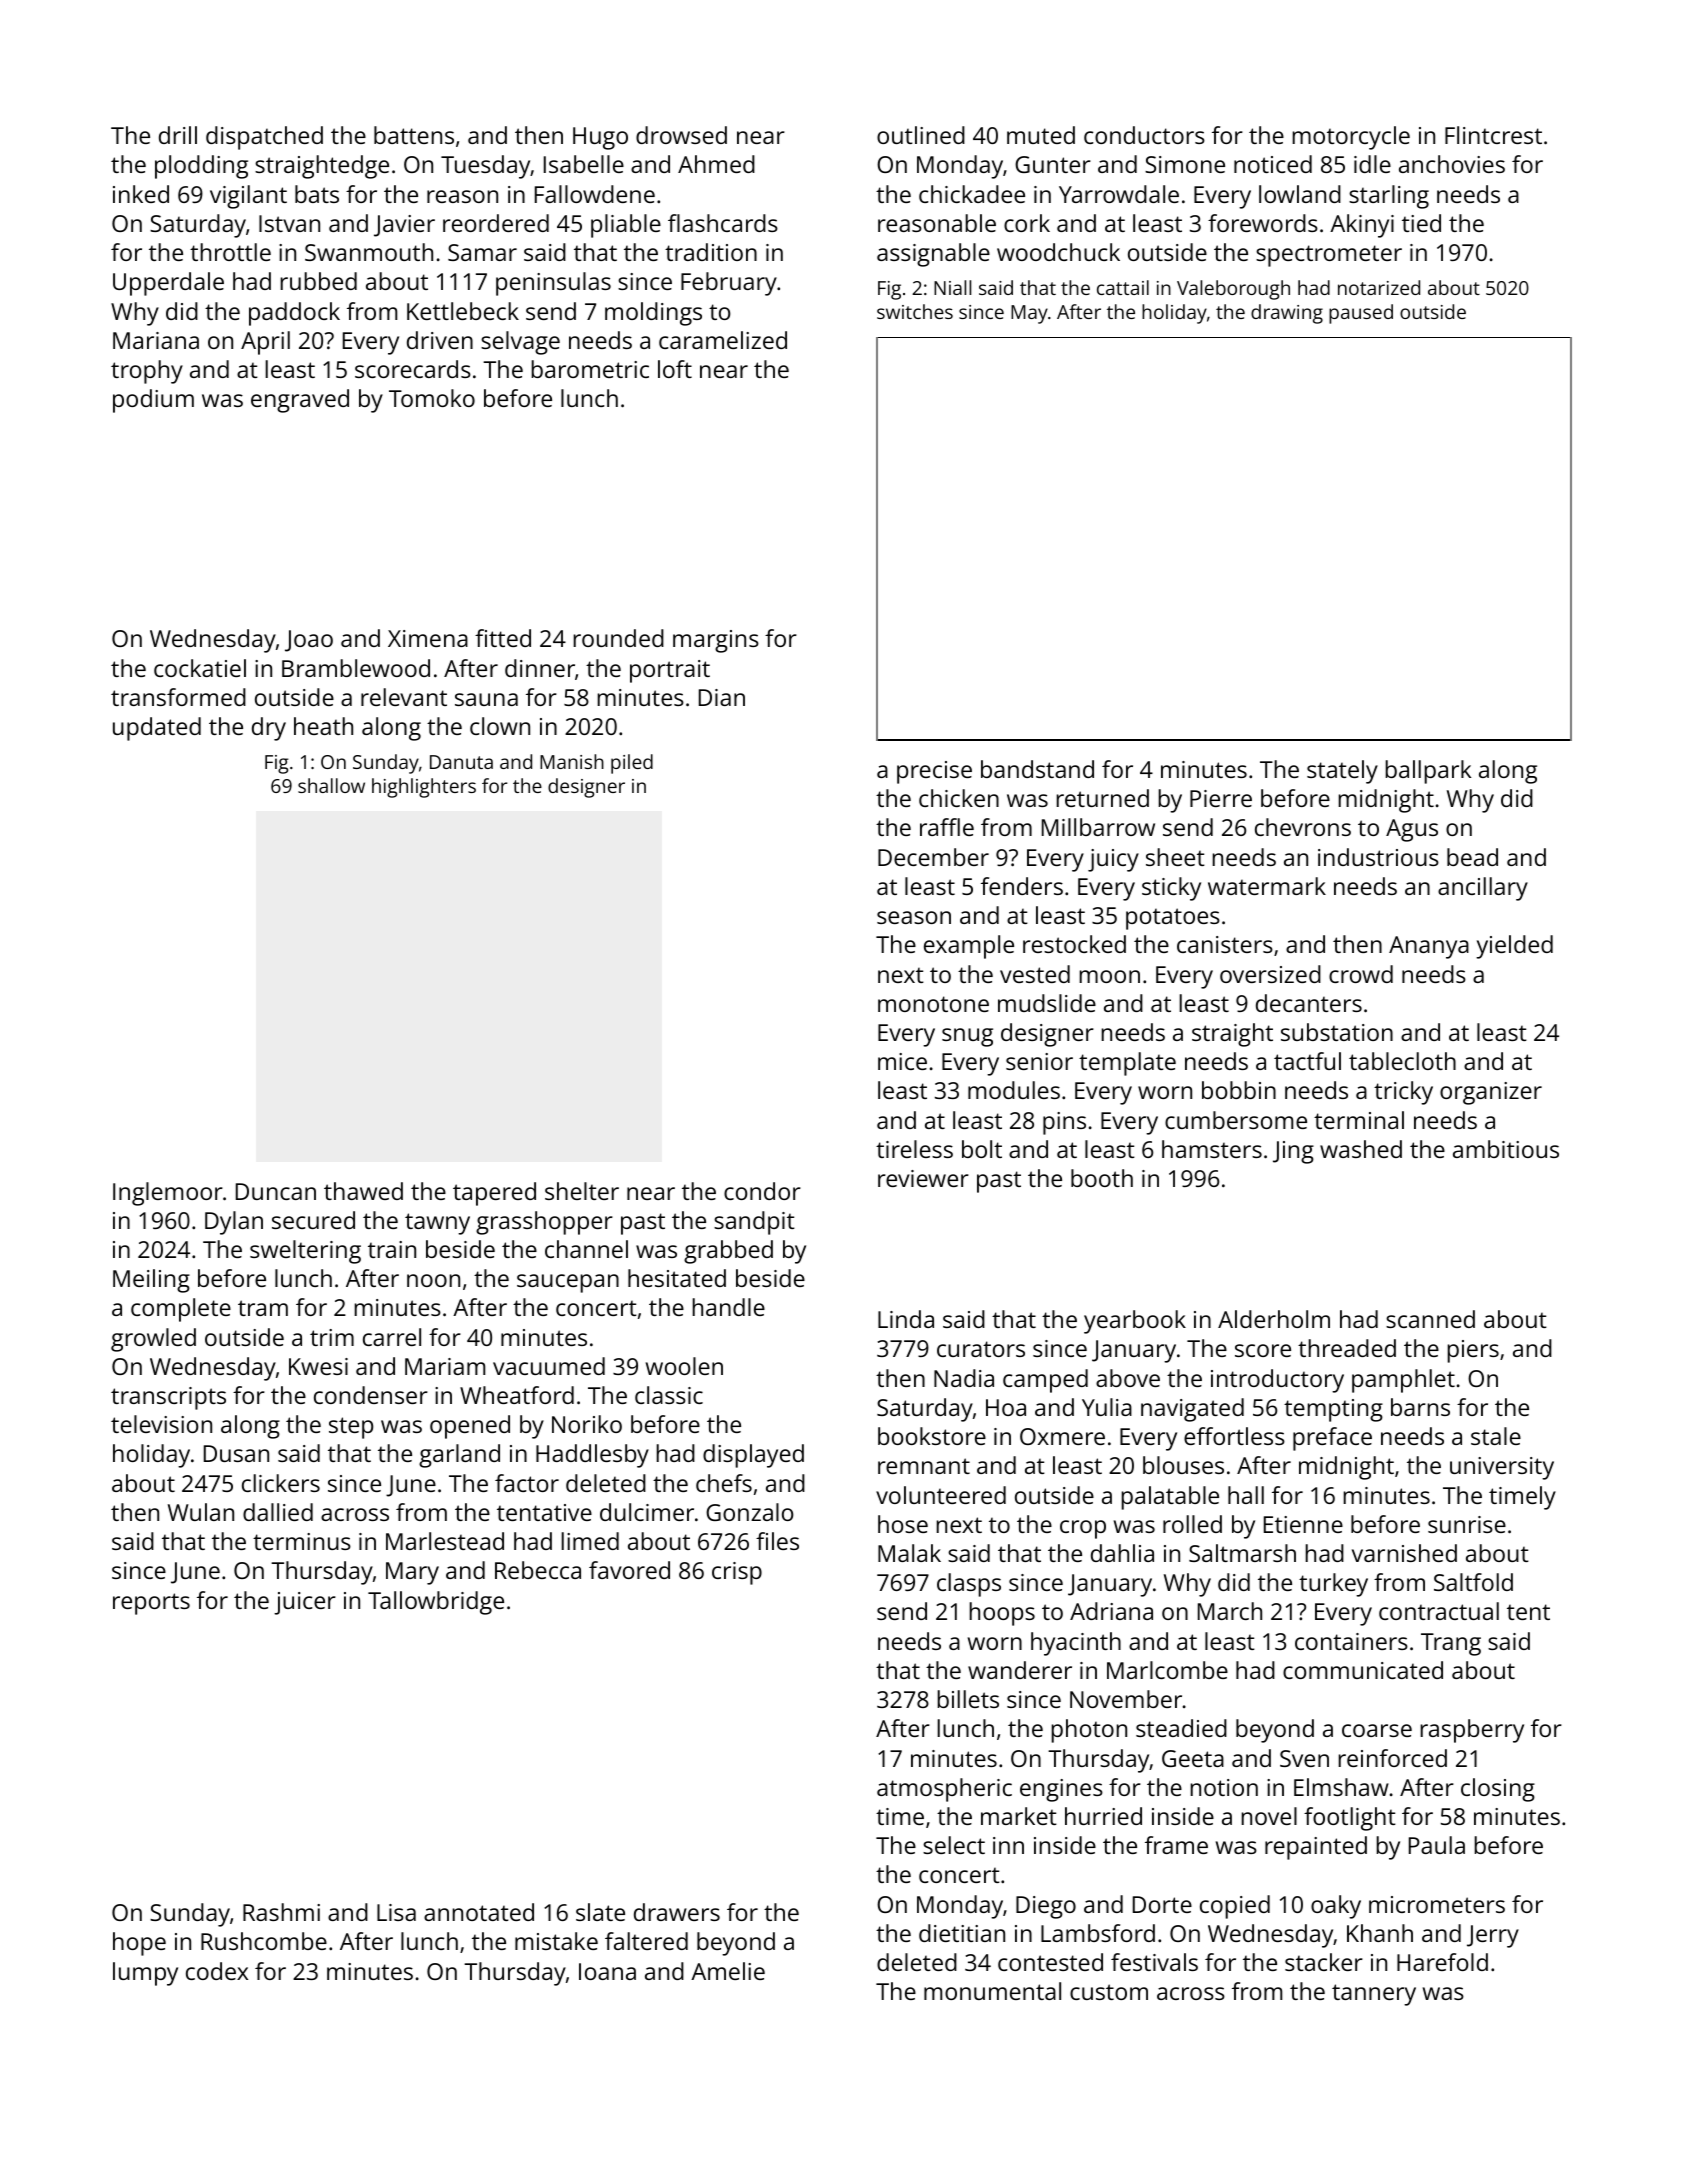 The image size is (1683, 2178). Describe the element at coordinates (141, 194) in the page. I see `inked` at that location.
